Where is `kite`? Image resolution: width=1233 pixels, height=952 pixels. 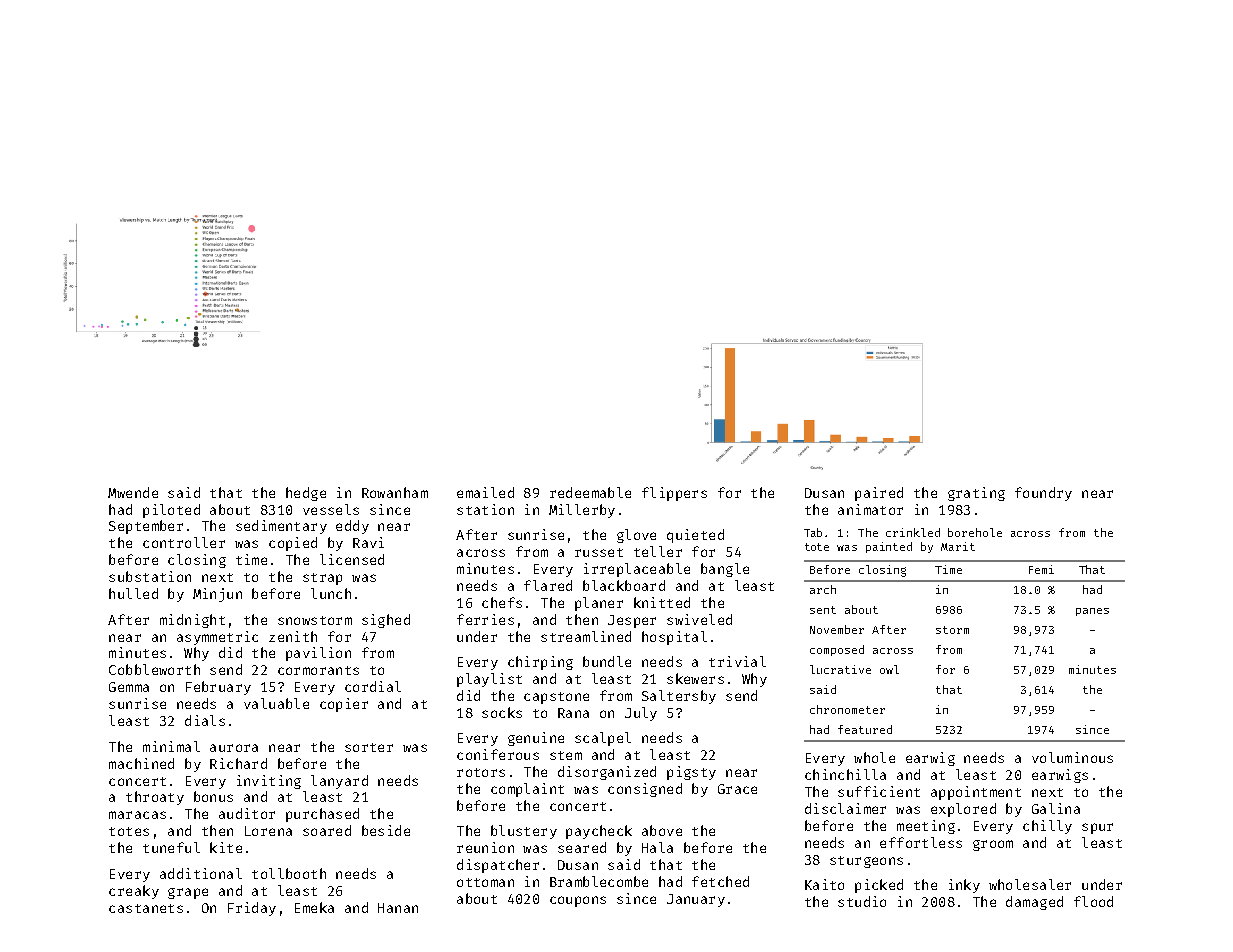
kite is located at coordinates (226, 847).
